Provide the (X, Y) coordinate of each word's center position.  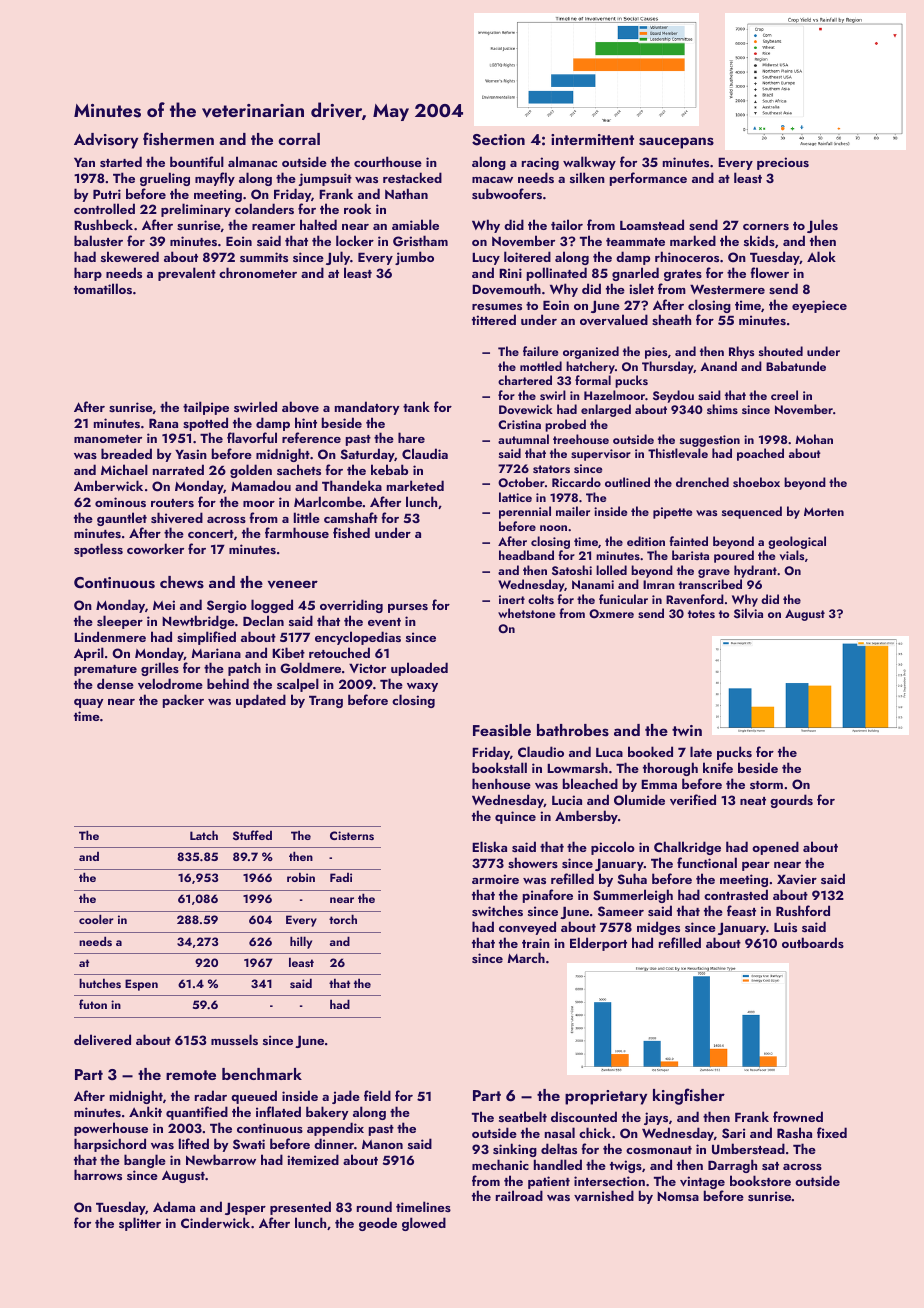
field (377, 1095)
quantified (197, 1113)
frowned (798, 1116)
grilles (160, 669)
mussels (234, 1039)
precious (783, 163)
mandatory (367, 408)
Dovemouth (506, 289)
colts (541, 599)
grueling (165, 179)
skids (759, 240)
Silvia (748, 613)
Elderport (598, 944)
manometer (108, 439)
